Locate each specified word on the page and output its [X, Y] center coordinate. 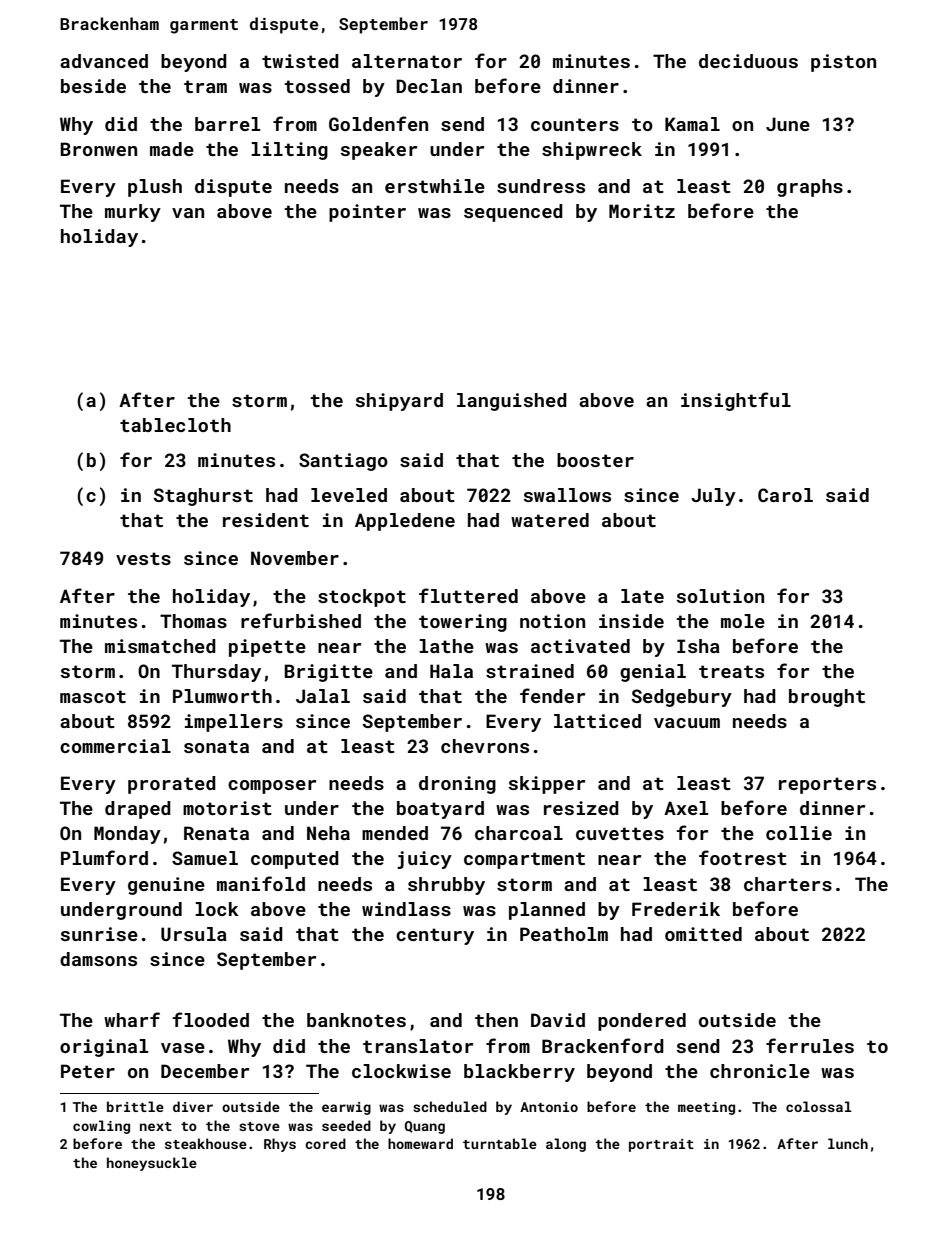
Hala [451, 671]
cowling [101, 1127]
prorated [172, 785]
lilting [289, 151]
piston [843, 63]
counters [575, 124]
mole [743, 621]
